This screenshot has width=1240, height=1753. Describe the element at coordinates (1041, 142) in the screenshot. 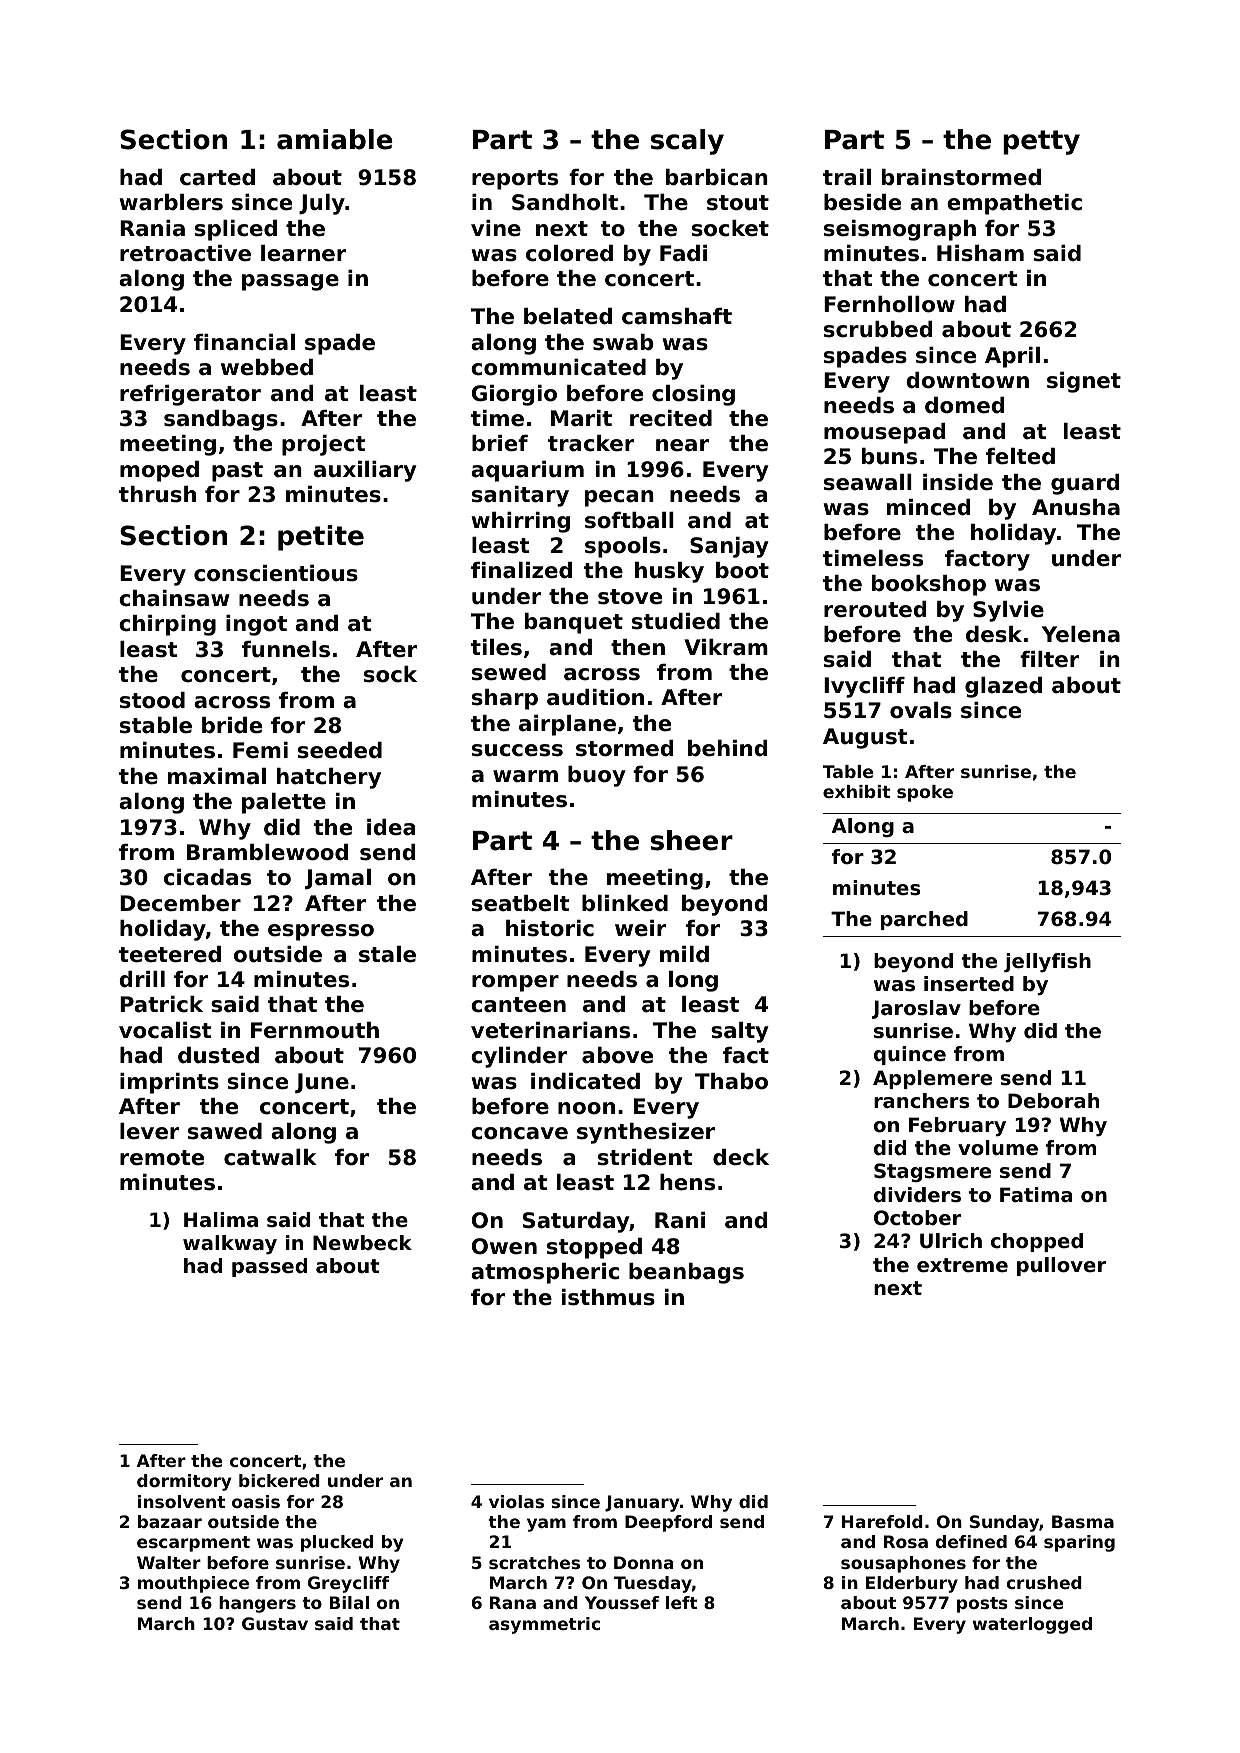

I see `petty` at that location.
